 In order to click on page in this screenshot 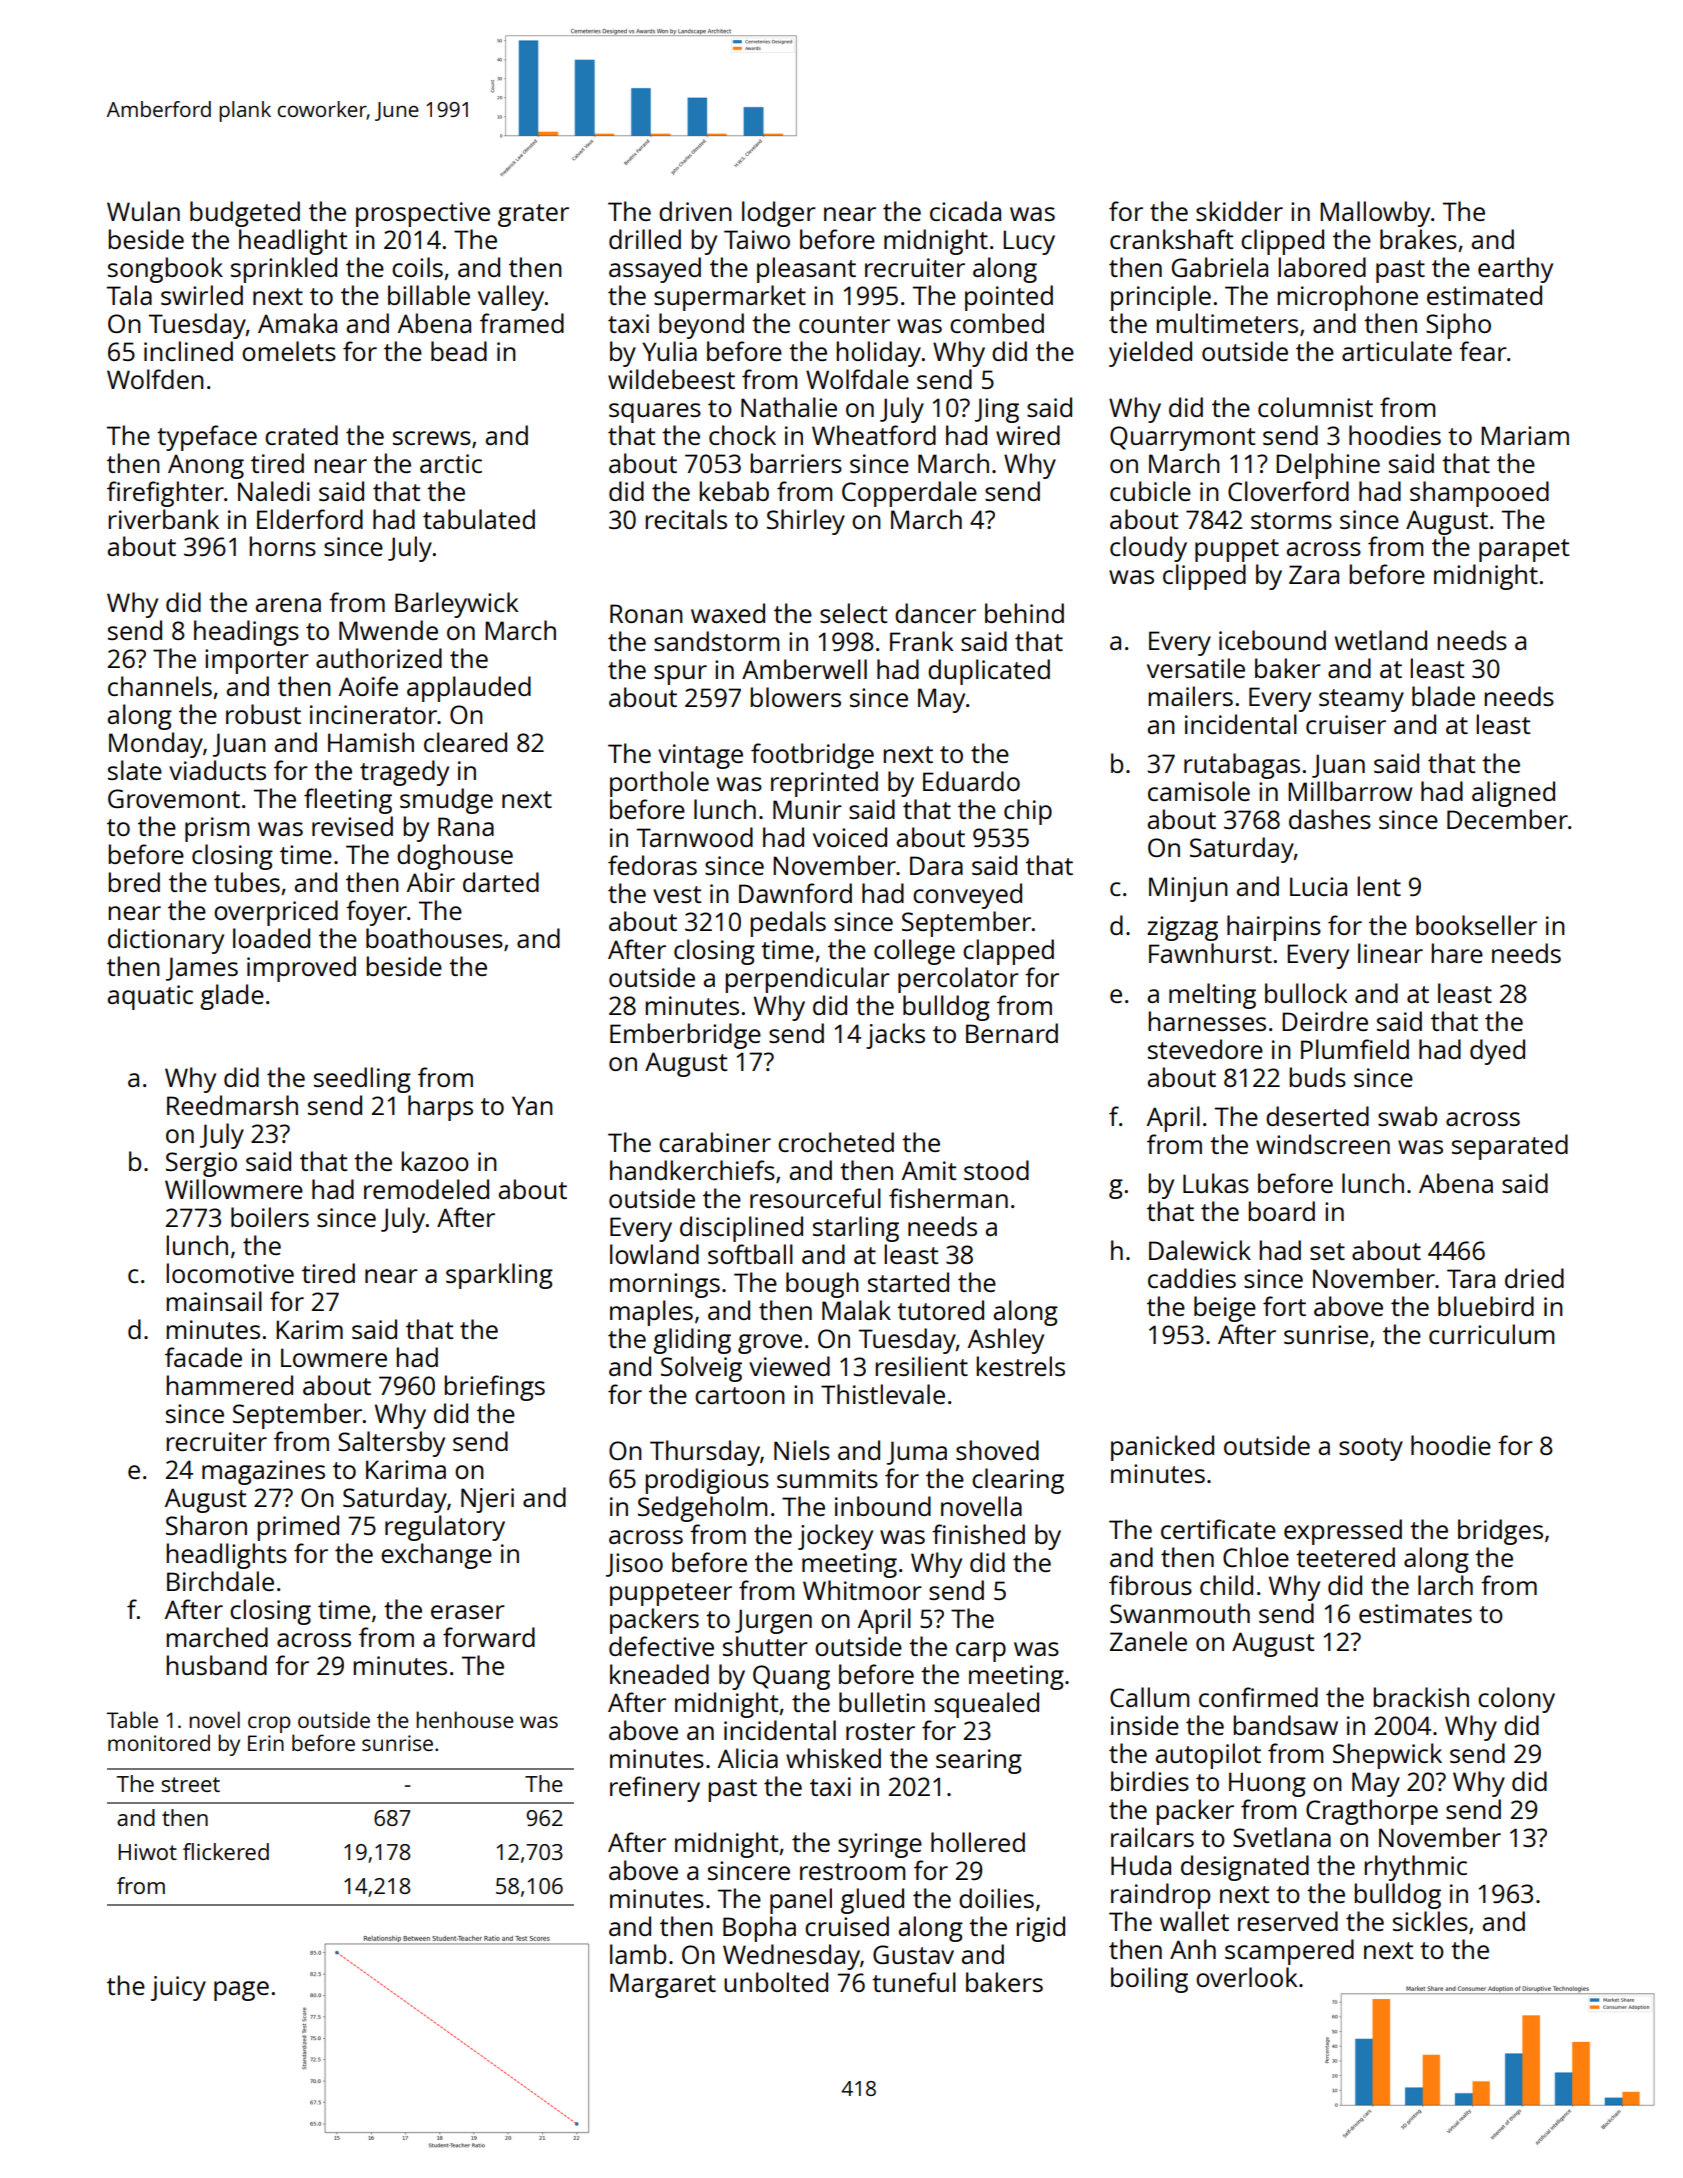, I will do `click(241, 1991)`.
